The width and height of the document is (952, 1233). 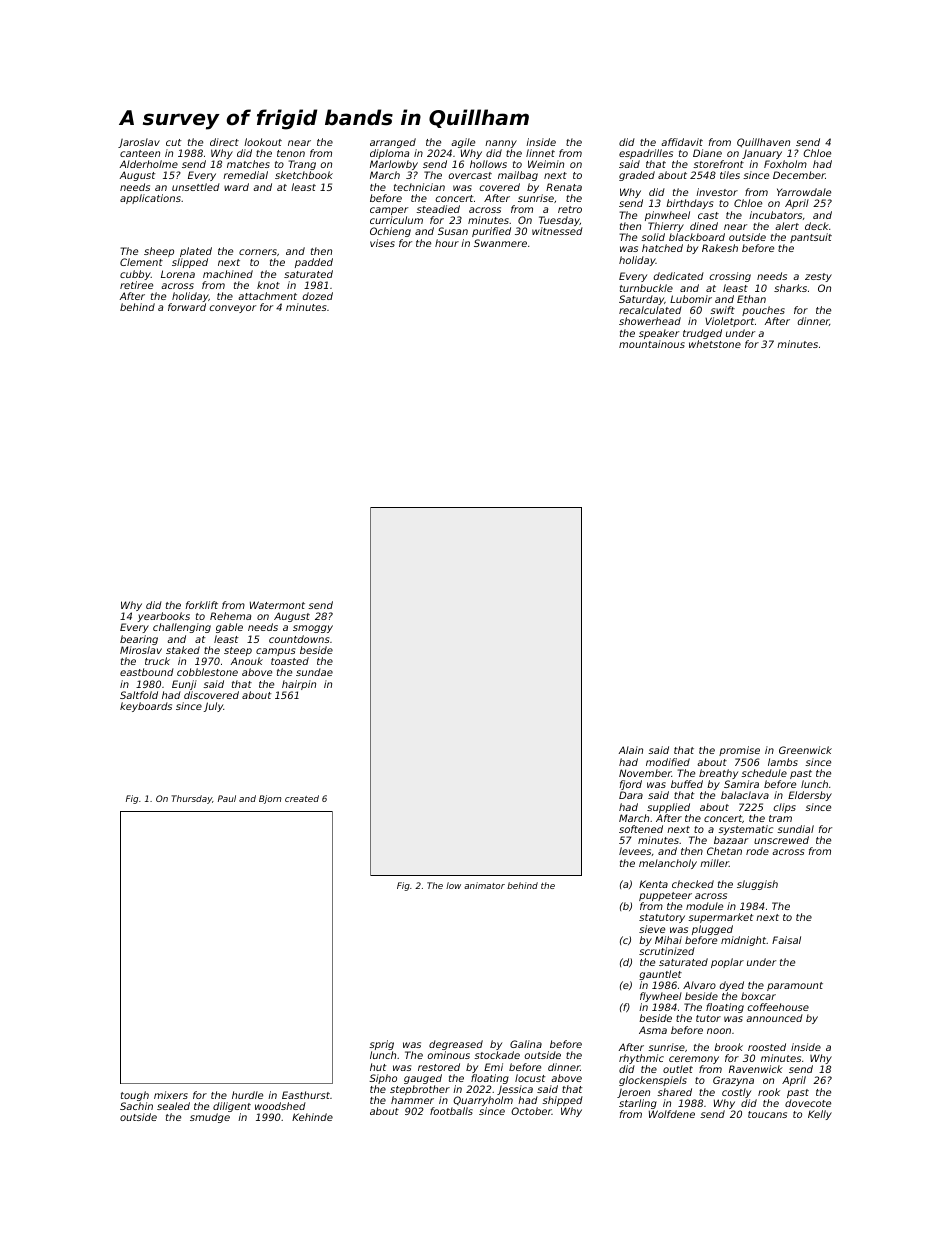 I want to click on sundae, so click(x=314, y=672).
